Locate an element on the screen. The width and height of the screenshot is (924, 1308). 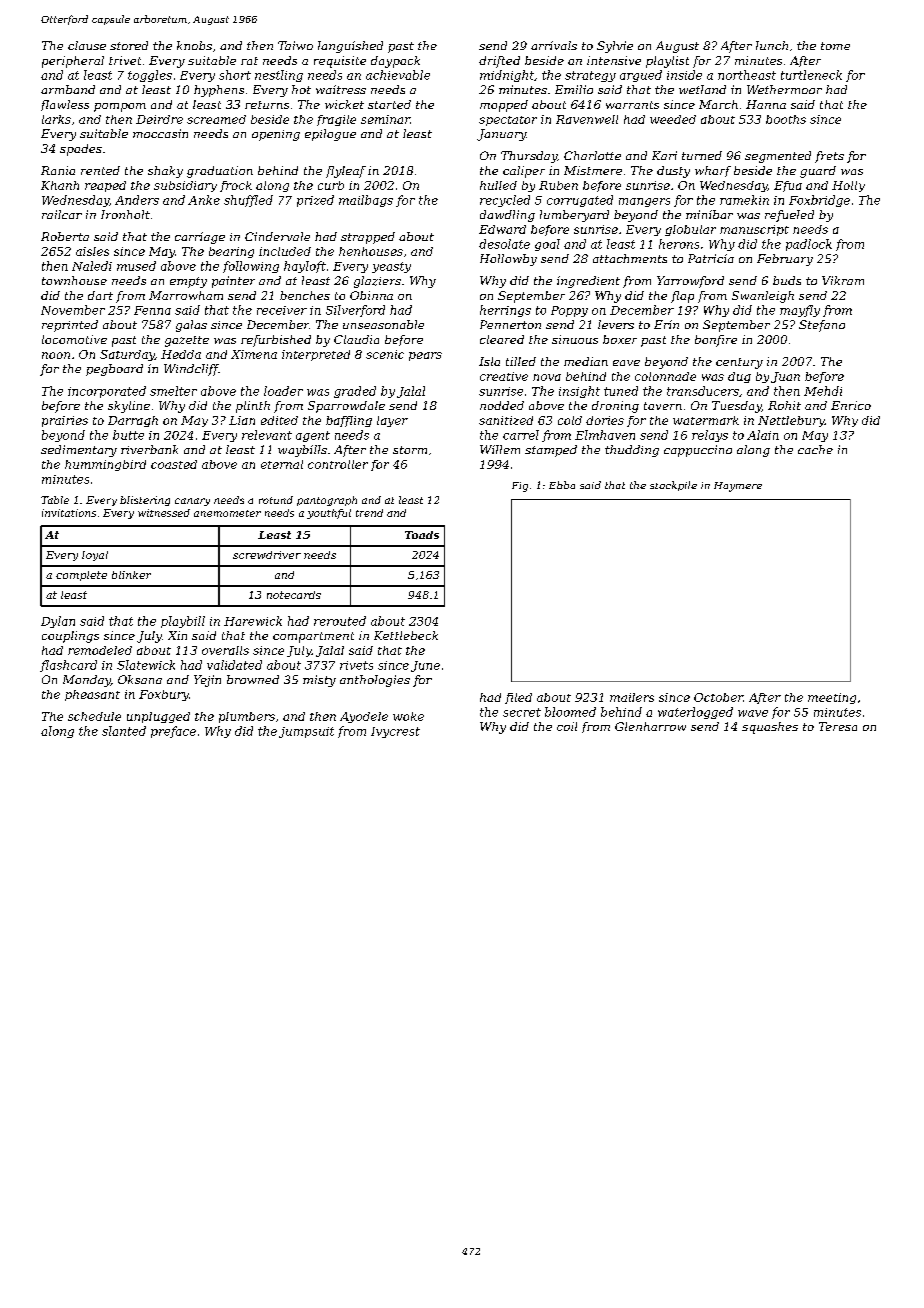
Sparrowdale is located at coordinates (346, 407).
